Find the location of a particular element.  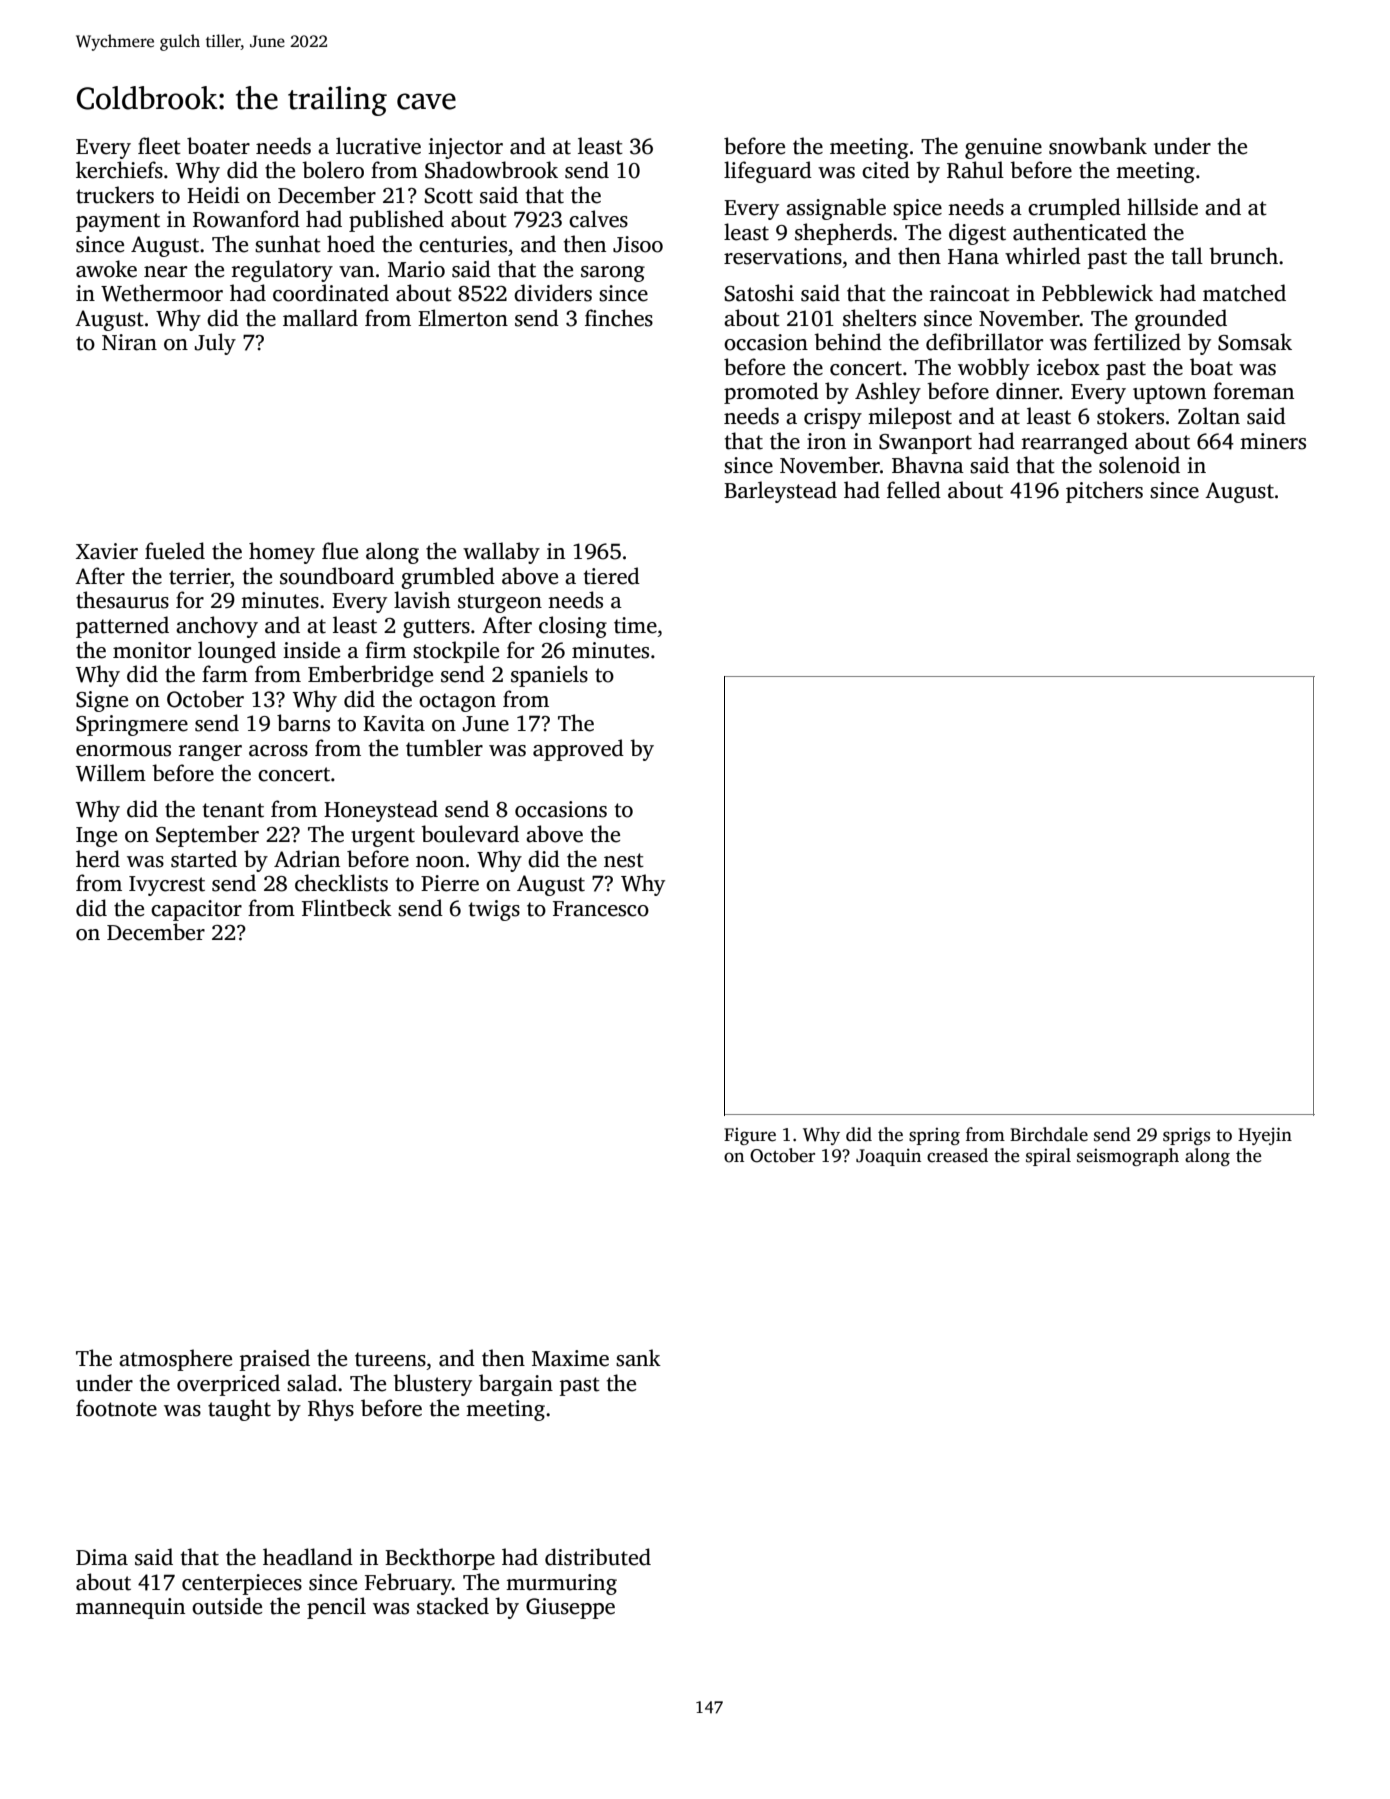

Figure is located at coordinates (750, 1136).
